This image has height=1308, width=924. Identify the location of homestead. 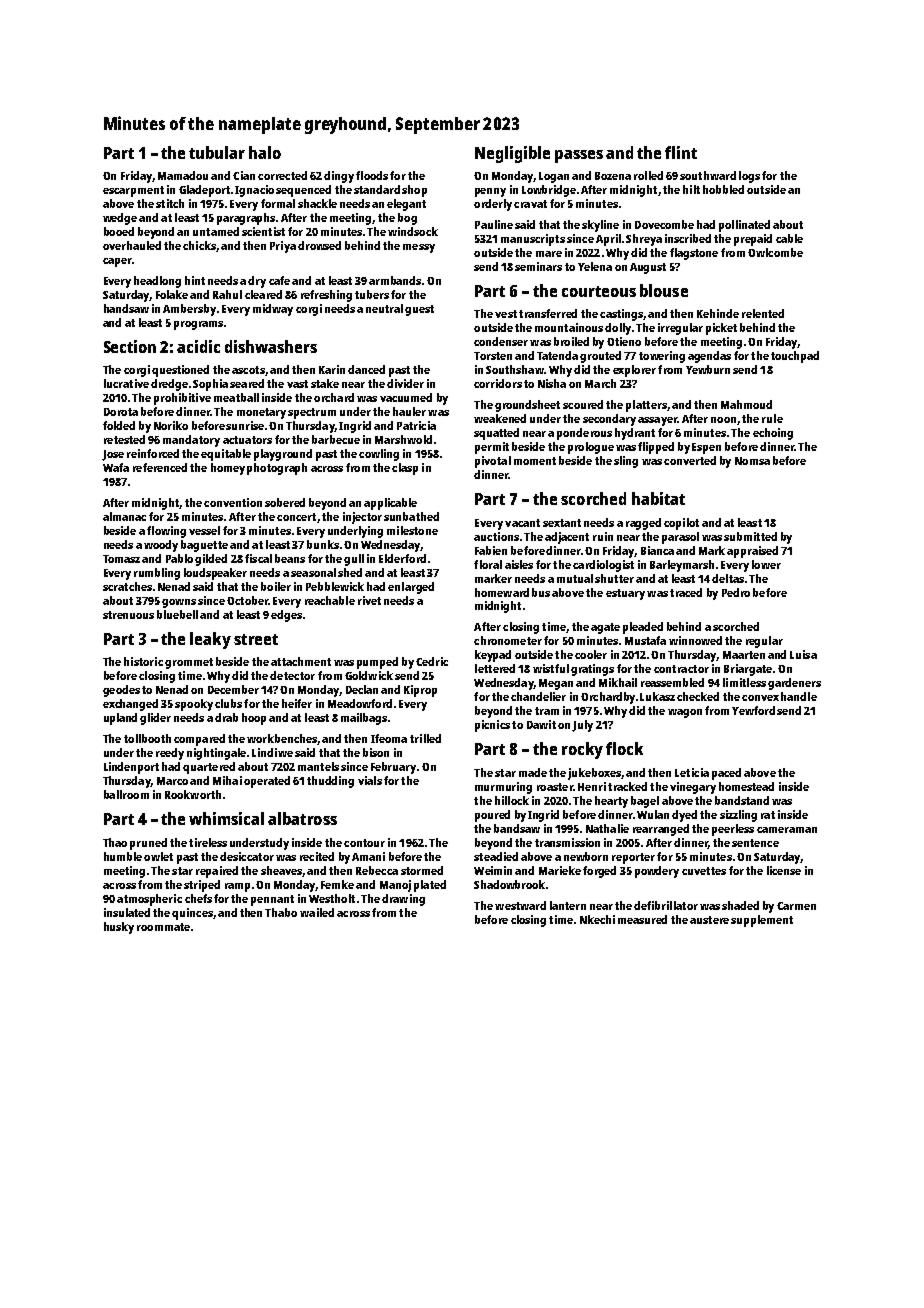
(746, 786).
